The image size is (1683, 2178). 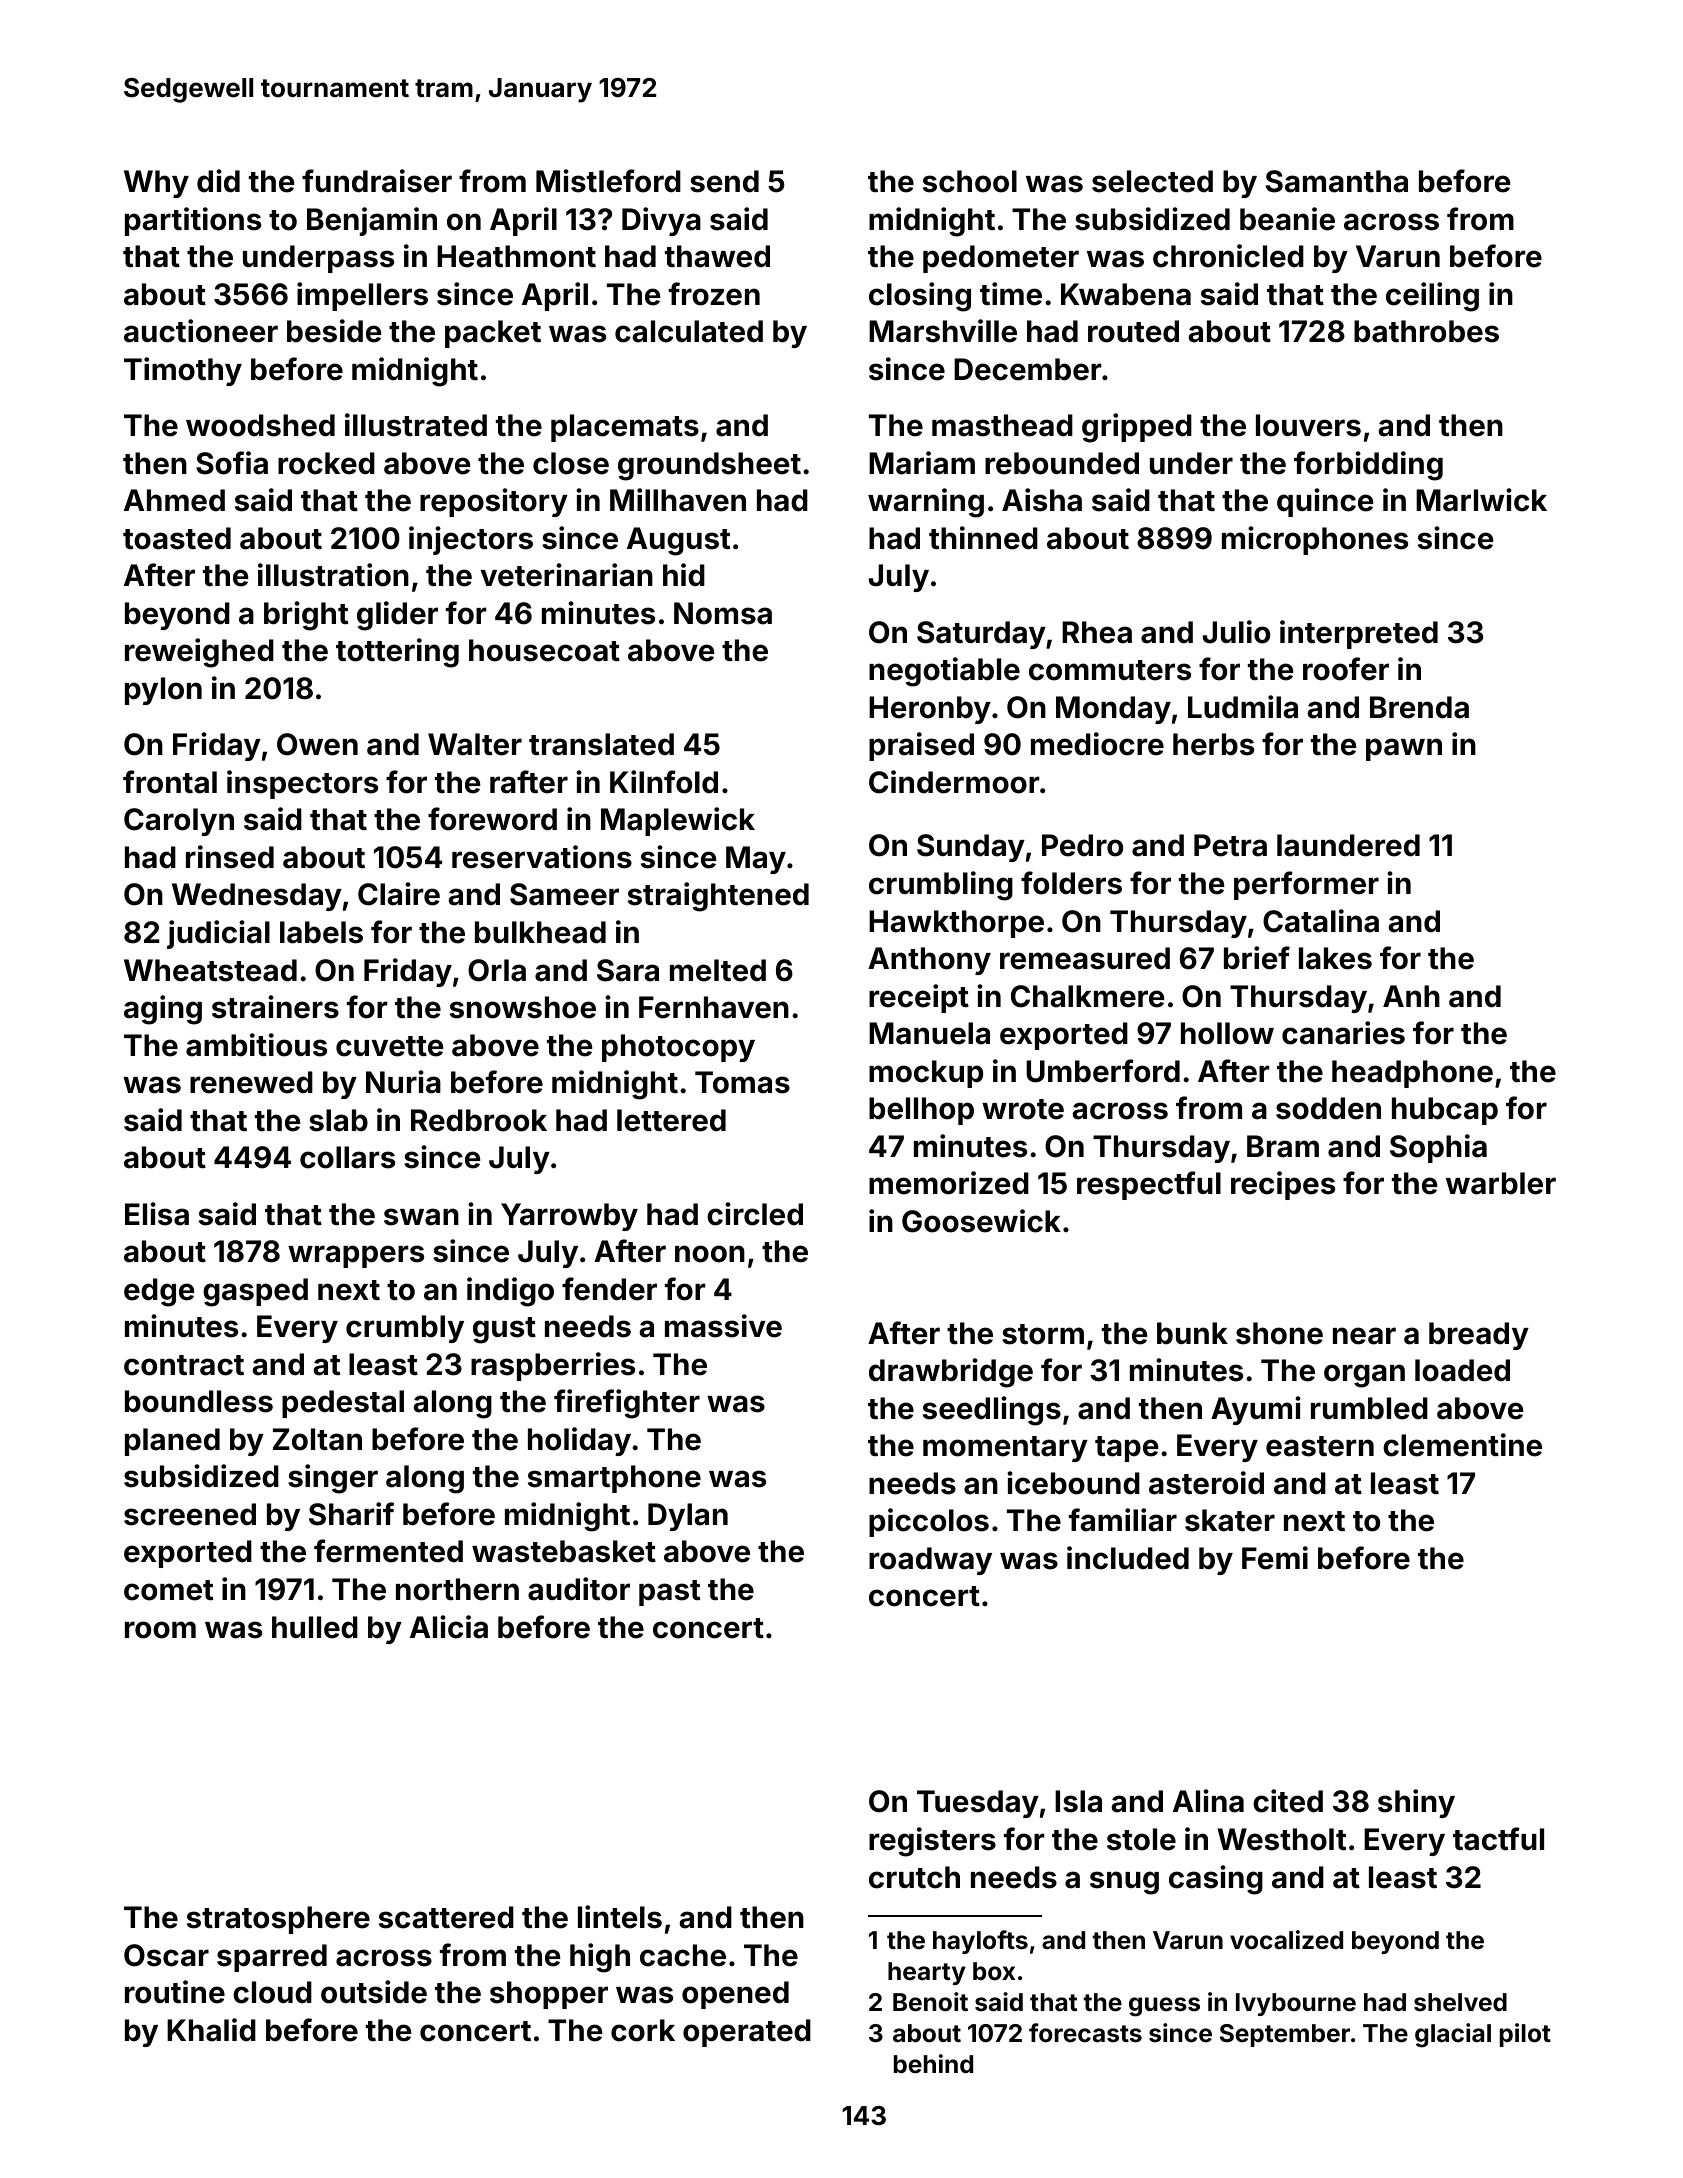 What do you see at coordinates (374, 1992) in the screenshot?
I see `outside` at bounding box center [374, 1992].
